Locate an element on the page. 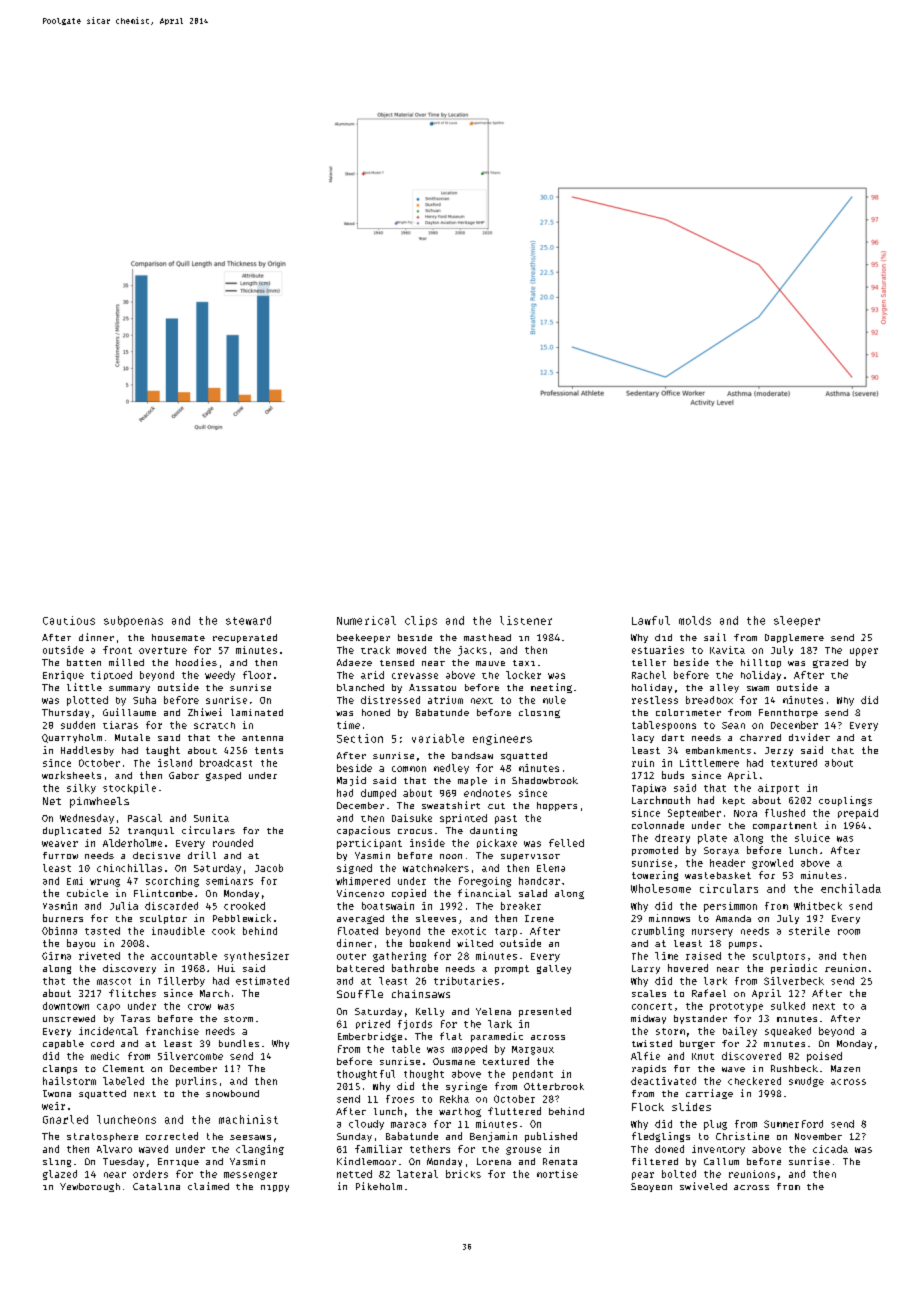 This image has height=1308, width=924. weedy is located at coordinates (220, 676).
